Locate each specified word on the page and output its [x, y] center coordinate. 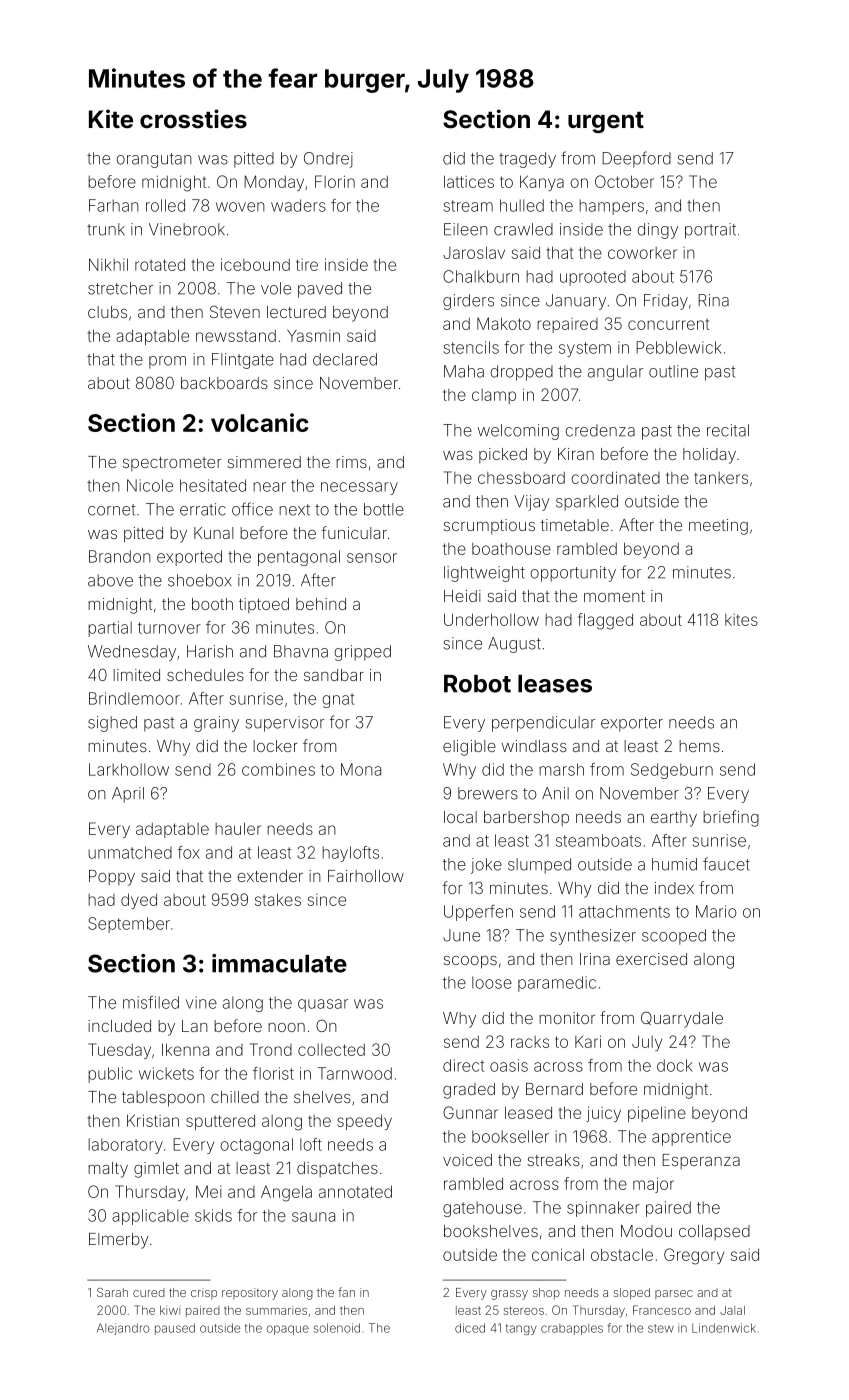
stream [468, 206]
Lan [195, 1026]
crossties [193, 119]
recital [728, 430]
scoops [470, 962]
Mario [716, 911]
